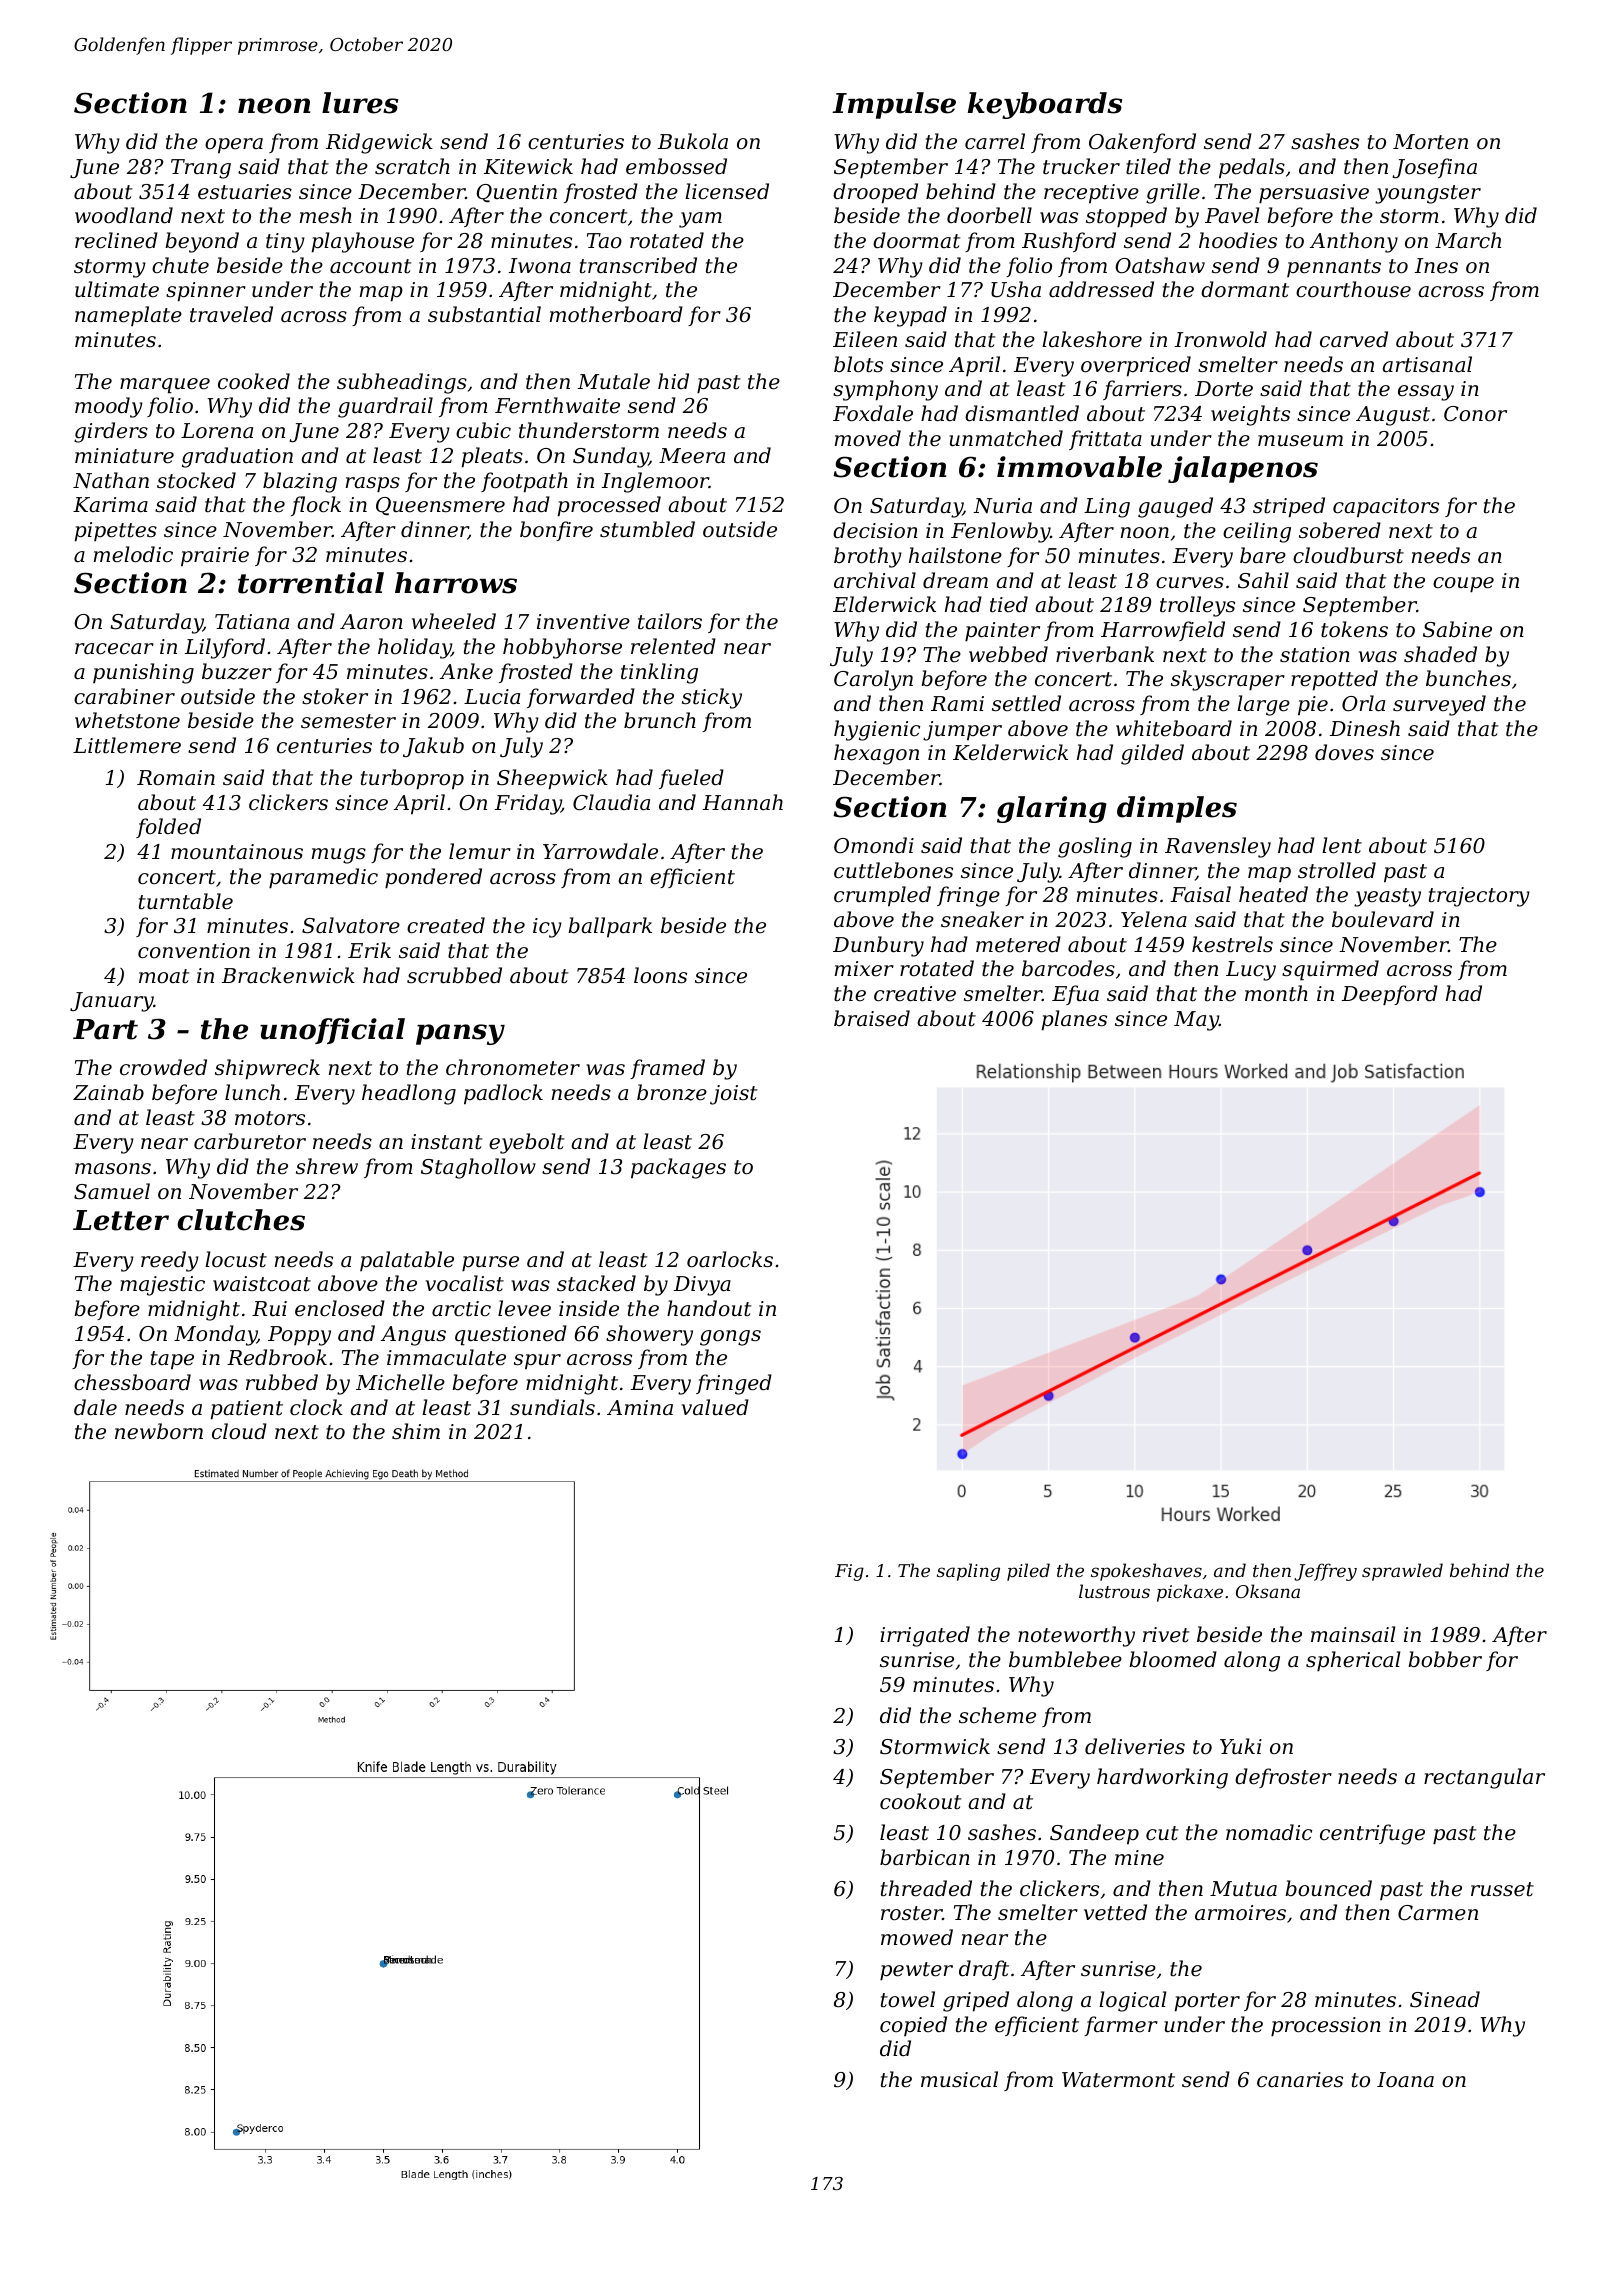 This screenshot has height=2292, width=1620. I want to click on convention, so click(194, 951).
